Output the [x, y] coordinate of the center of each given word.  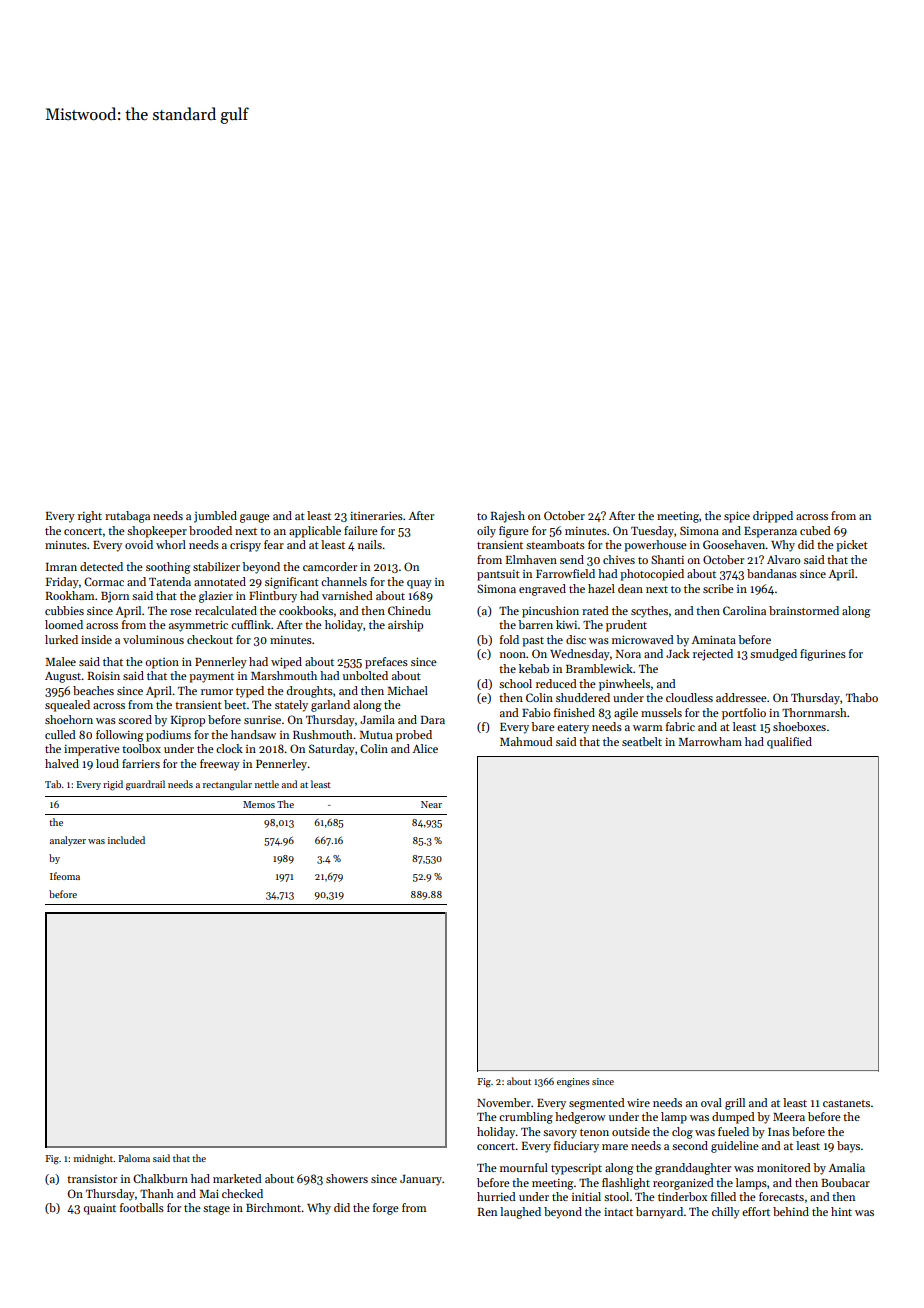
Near [431, 804]
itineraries [376, 515]
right [90, 517]
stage [216, 1210]
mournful [524, 1167]
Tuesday [652, 532]
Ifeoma [65, 876]
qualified [789, 743]
